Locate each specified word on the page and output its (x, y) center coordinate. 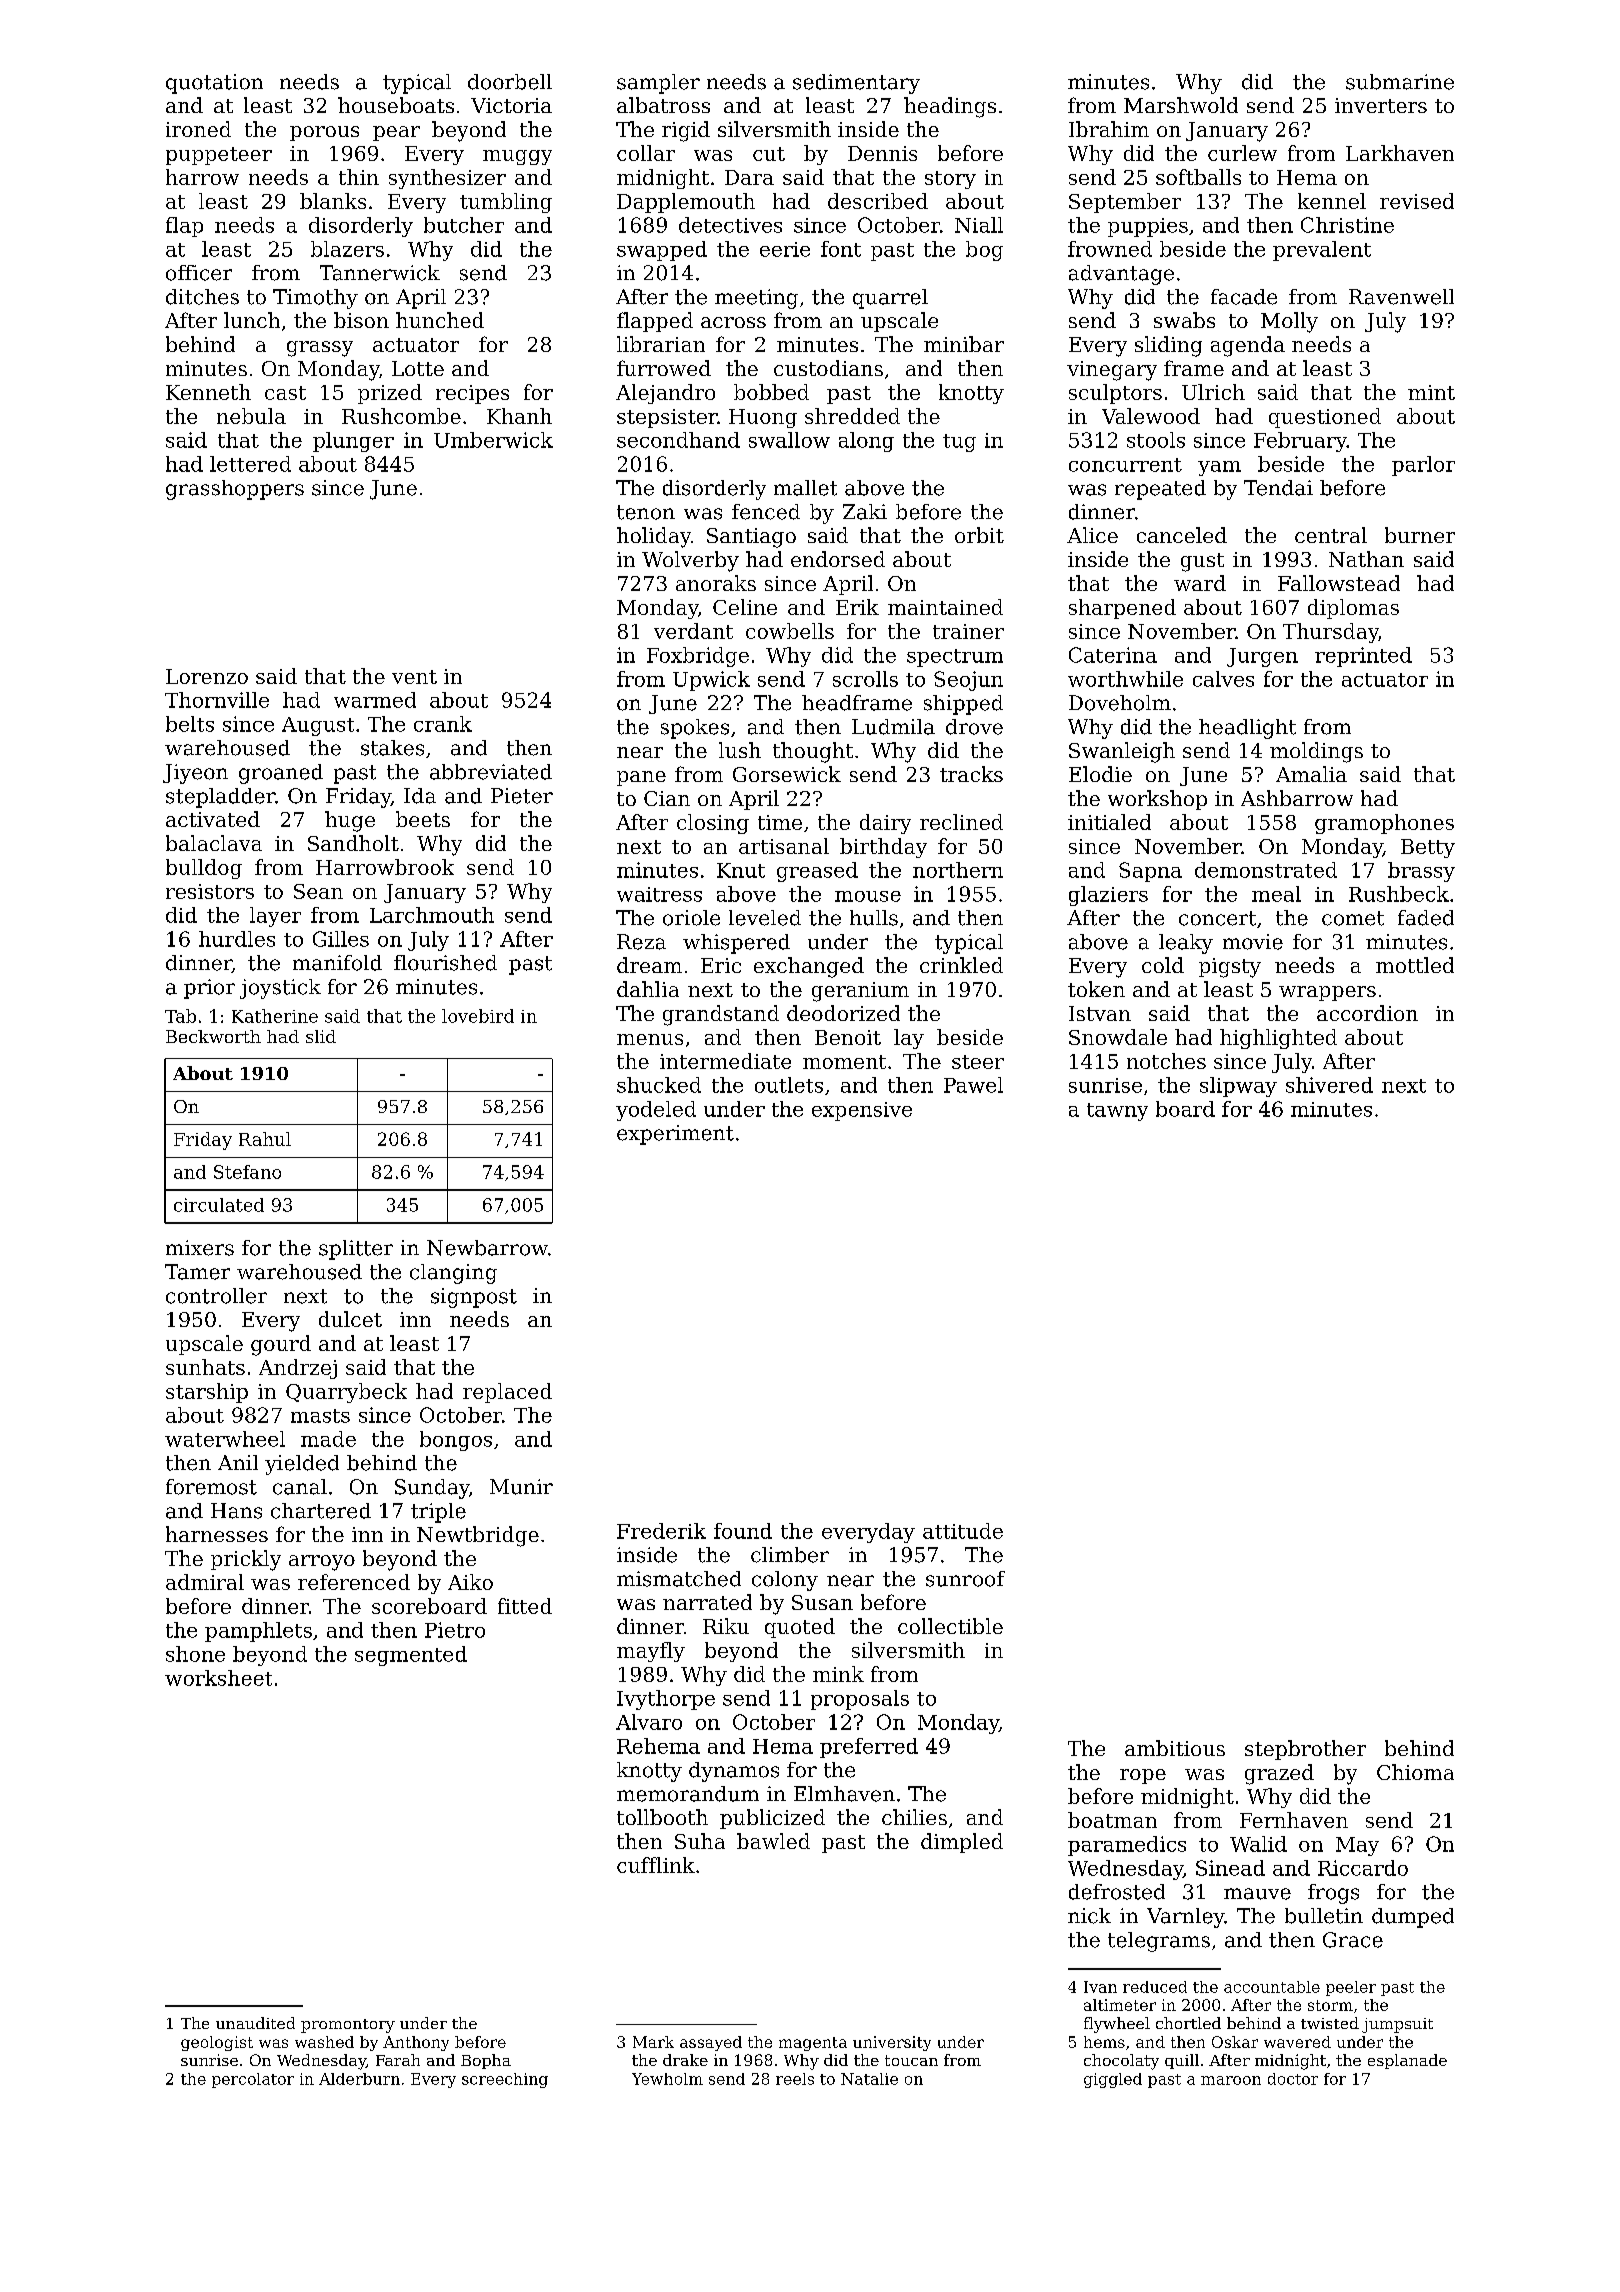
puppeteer (219, 156)
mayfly (651, 1652)
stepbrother (1305, 1750)
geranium (860, 992)
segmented (411, 1656)
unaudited (255, 2023)
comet (1353, 918)
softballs (1198, 177)
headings (950, 107)
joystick (280, 989)
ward (1200, 583)
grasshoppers (235, 490)
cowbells (790, 631)
